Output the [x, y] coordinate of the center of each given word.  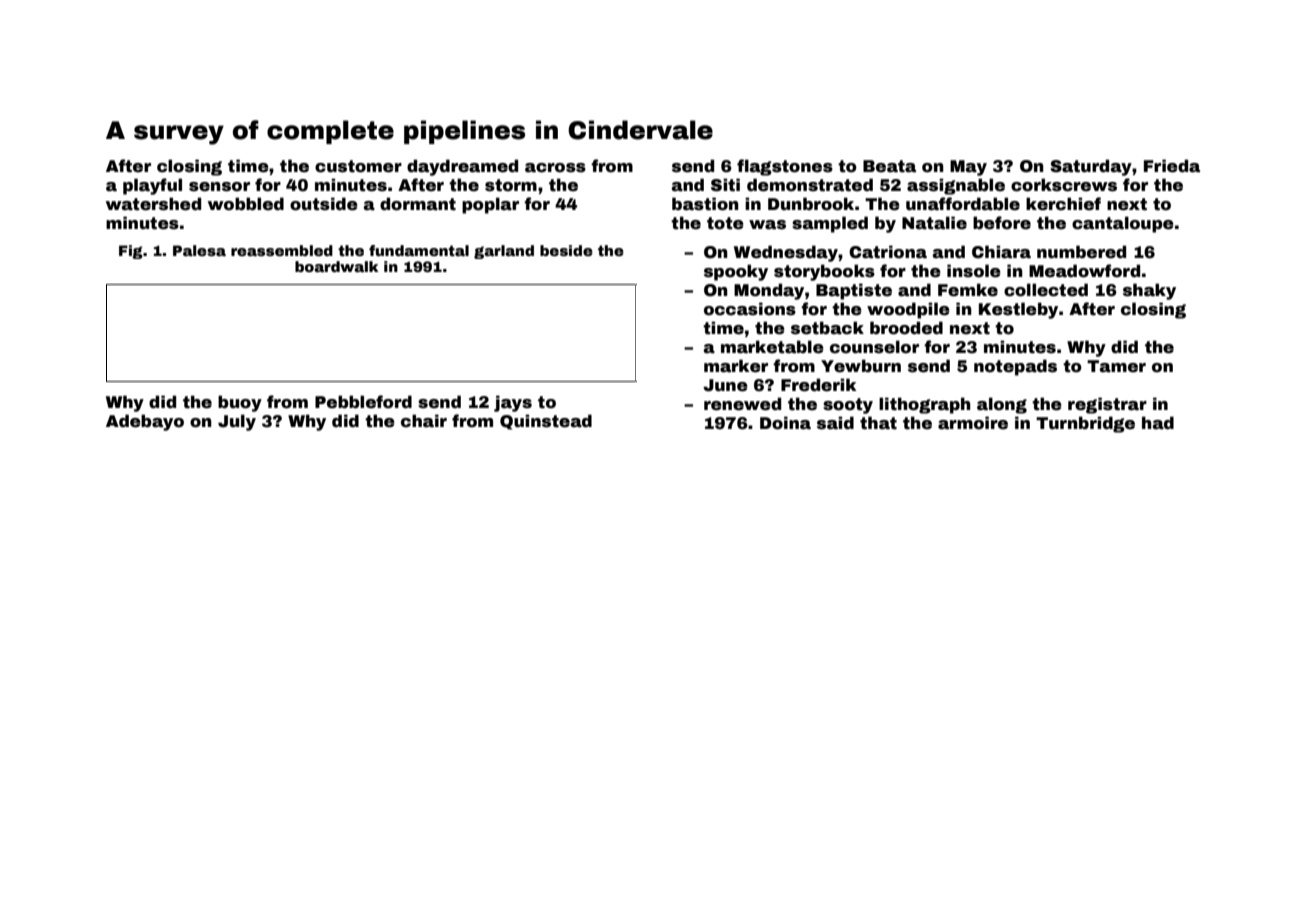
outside [324, 204]
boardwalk [336, 266]
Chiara [1001, 252]
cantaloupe [1123, 224]
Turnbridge [1085, 424]
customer [358, 166]
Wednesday [786, 253]
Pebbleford [363, 402]
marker [736, 366]
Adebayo [145, 422]
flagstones [785, 167]
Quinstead [546, 422]
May [968, 168]
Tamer [1116, 366]
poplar [490, 205]
